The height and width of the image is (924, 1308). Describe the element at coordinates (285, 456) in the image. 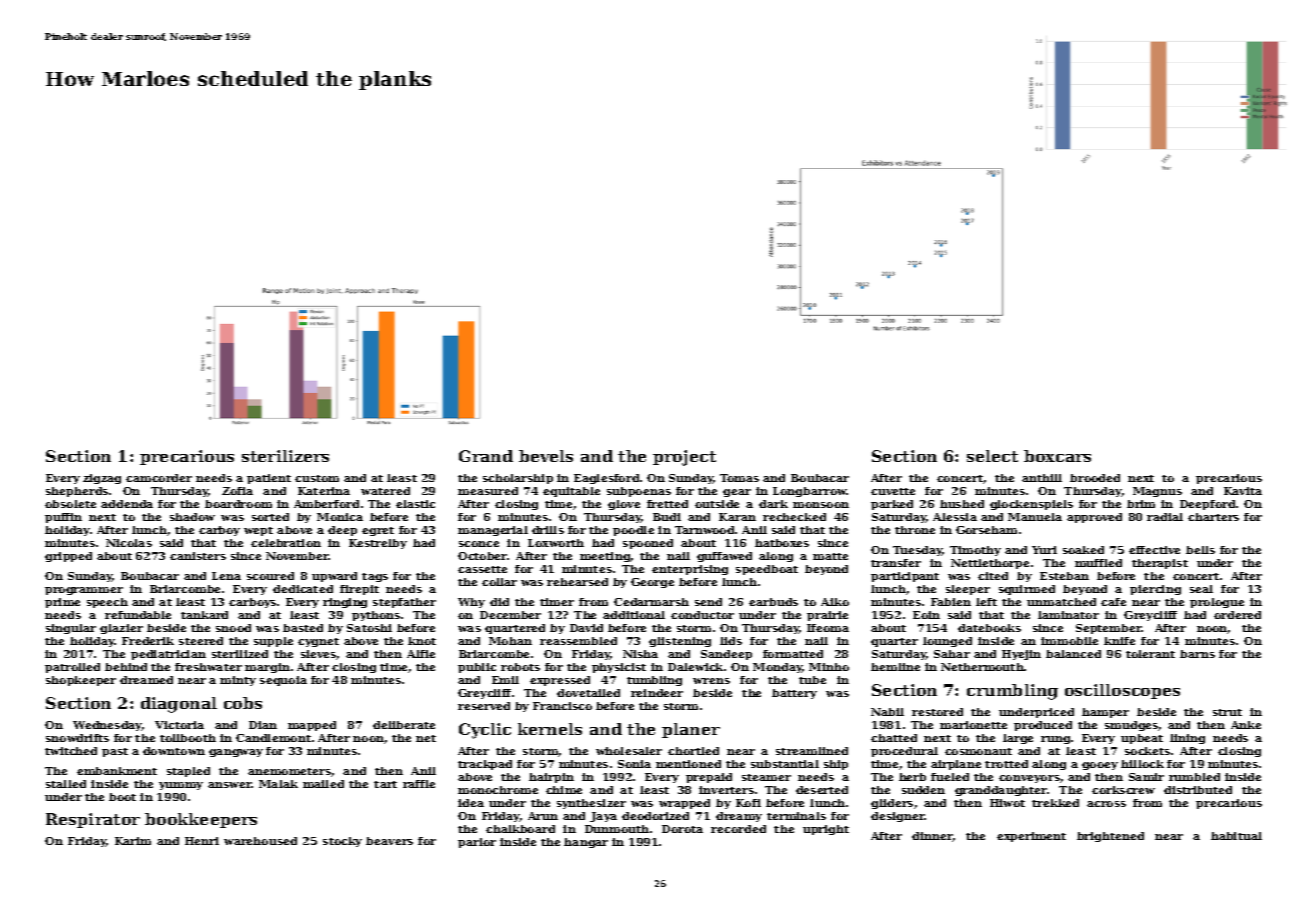

I see `sterilizers` at that location.
